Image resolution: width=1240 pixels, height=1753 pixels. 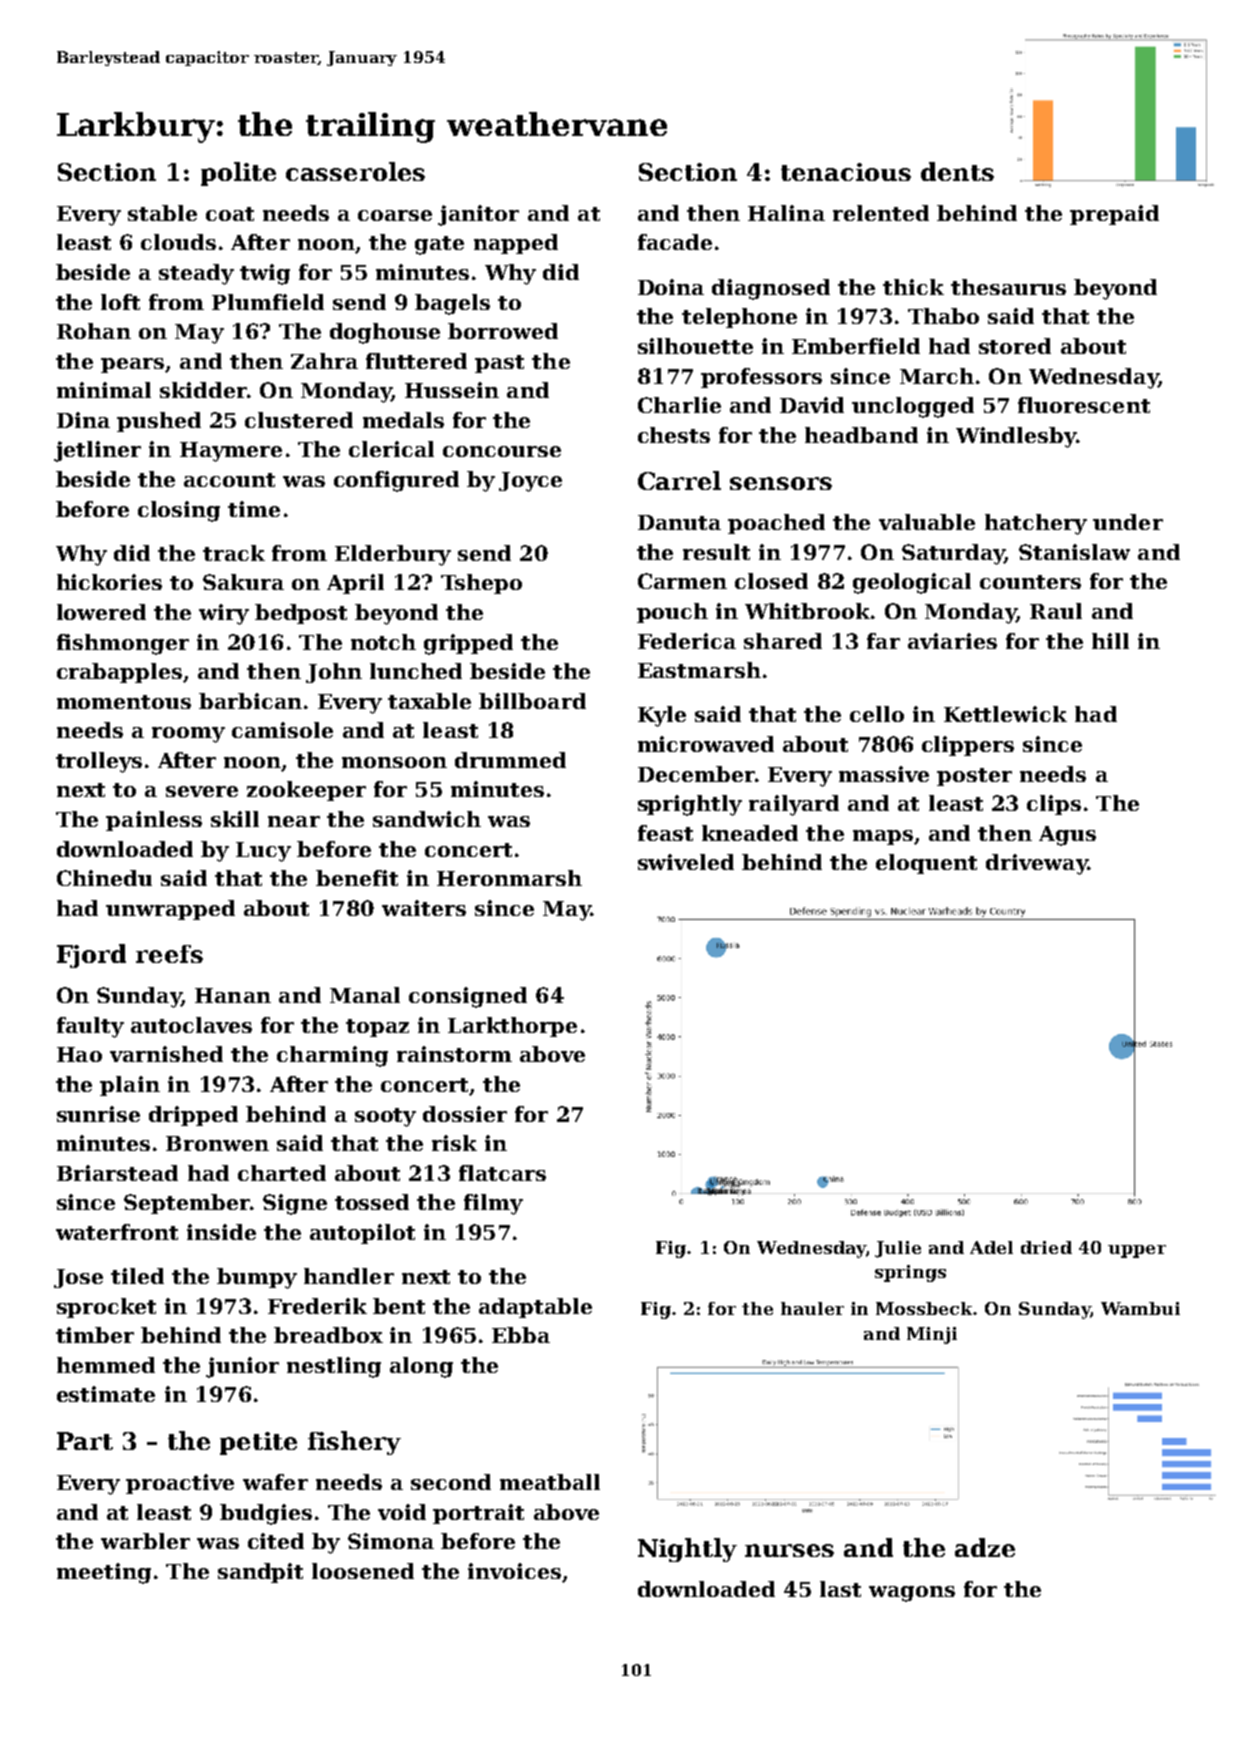 I want to click on Dina, so click(x=83, y=420).
